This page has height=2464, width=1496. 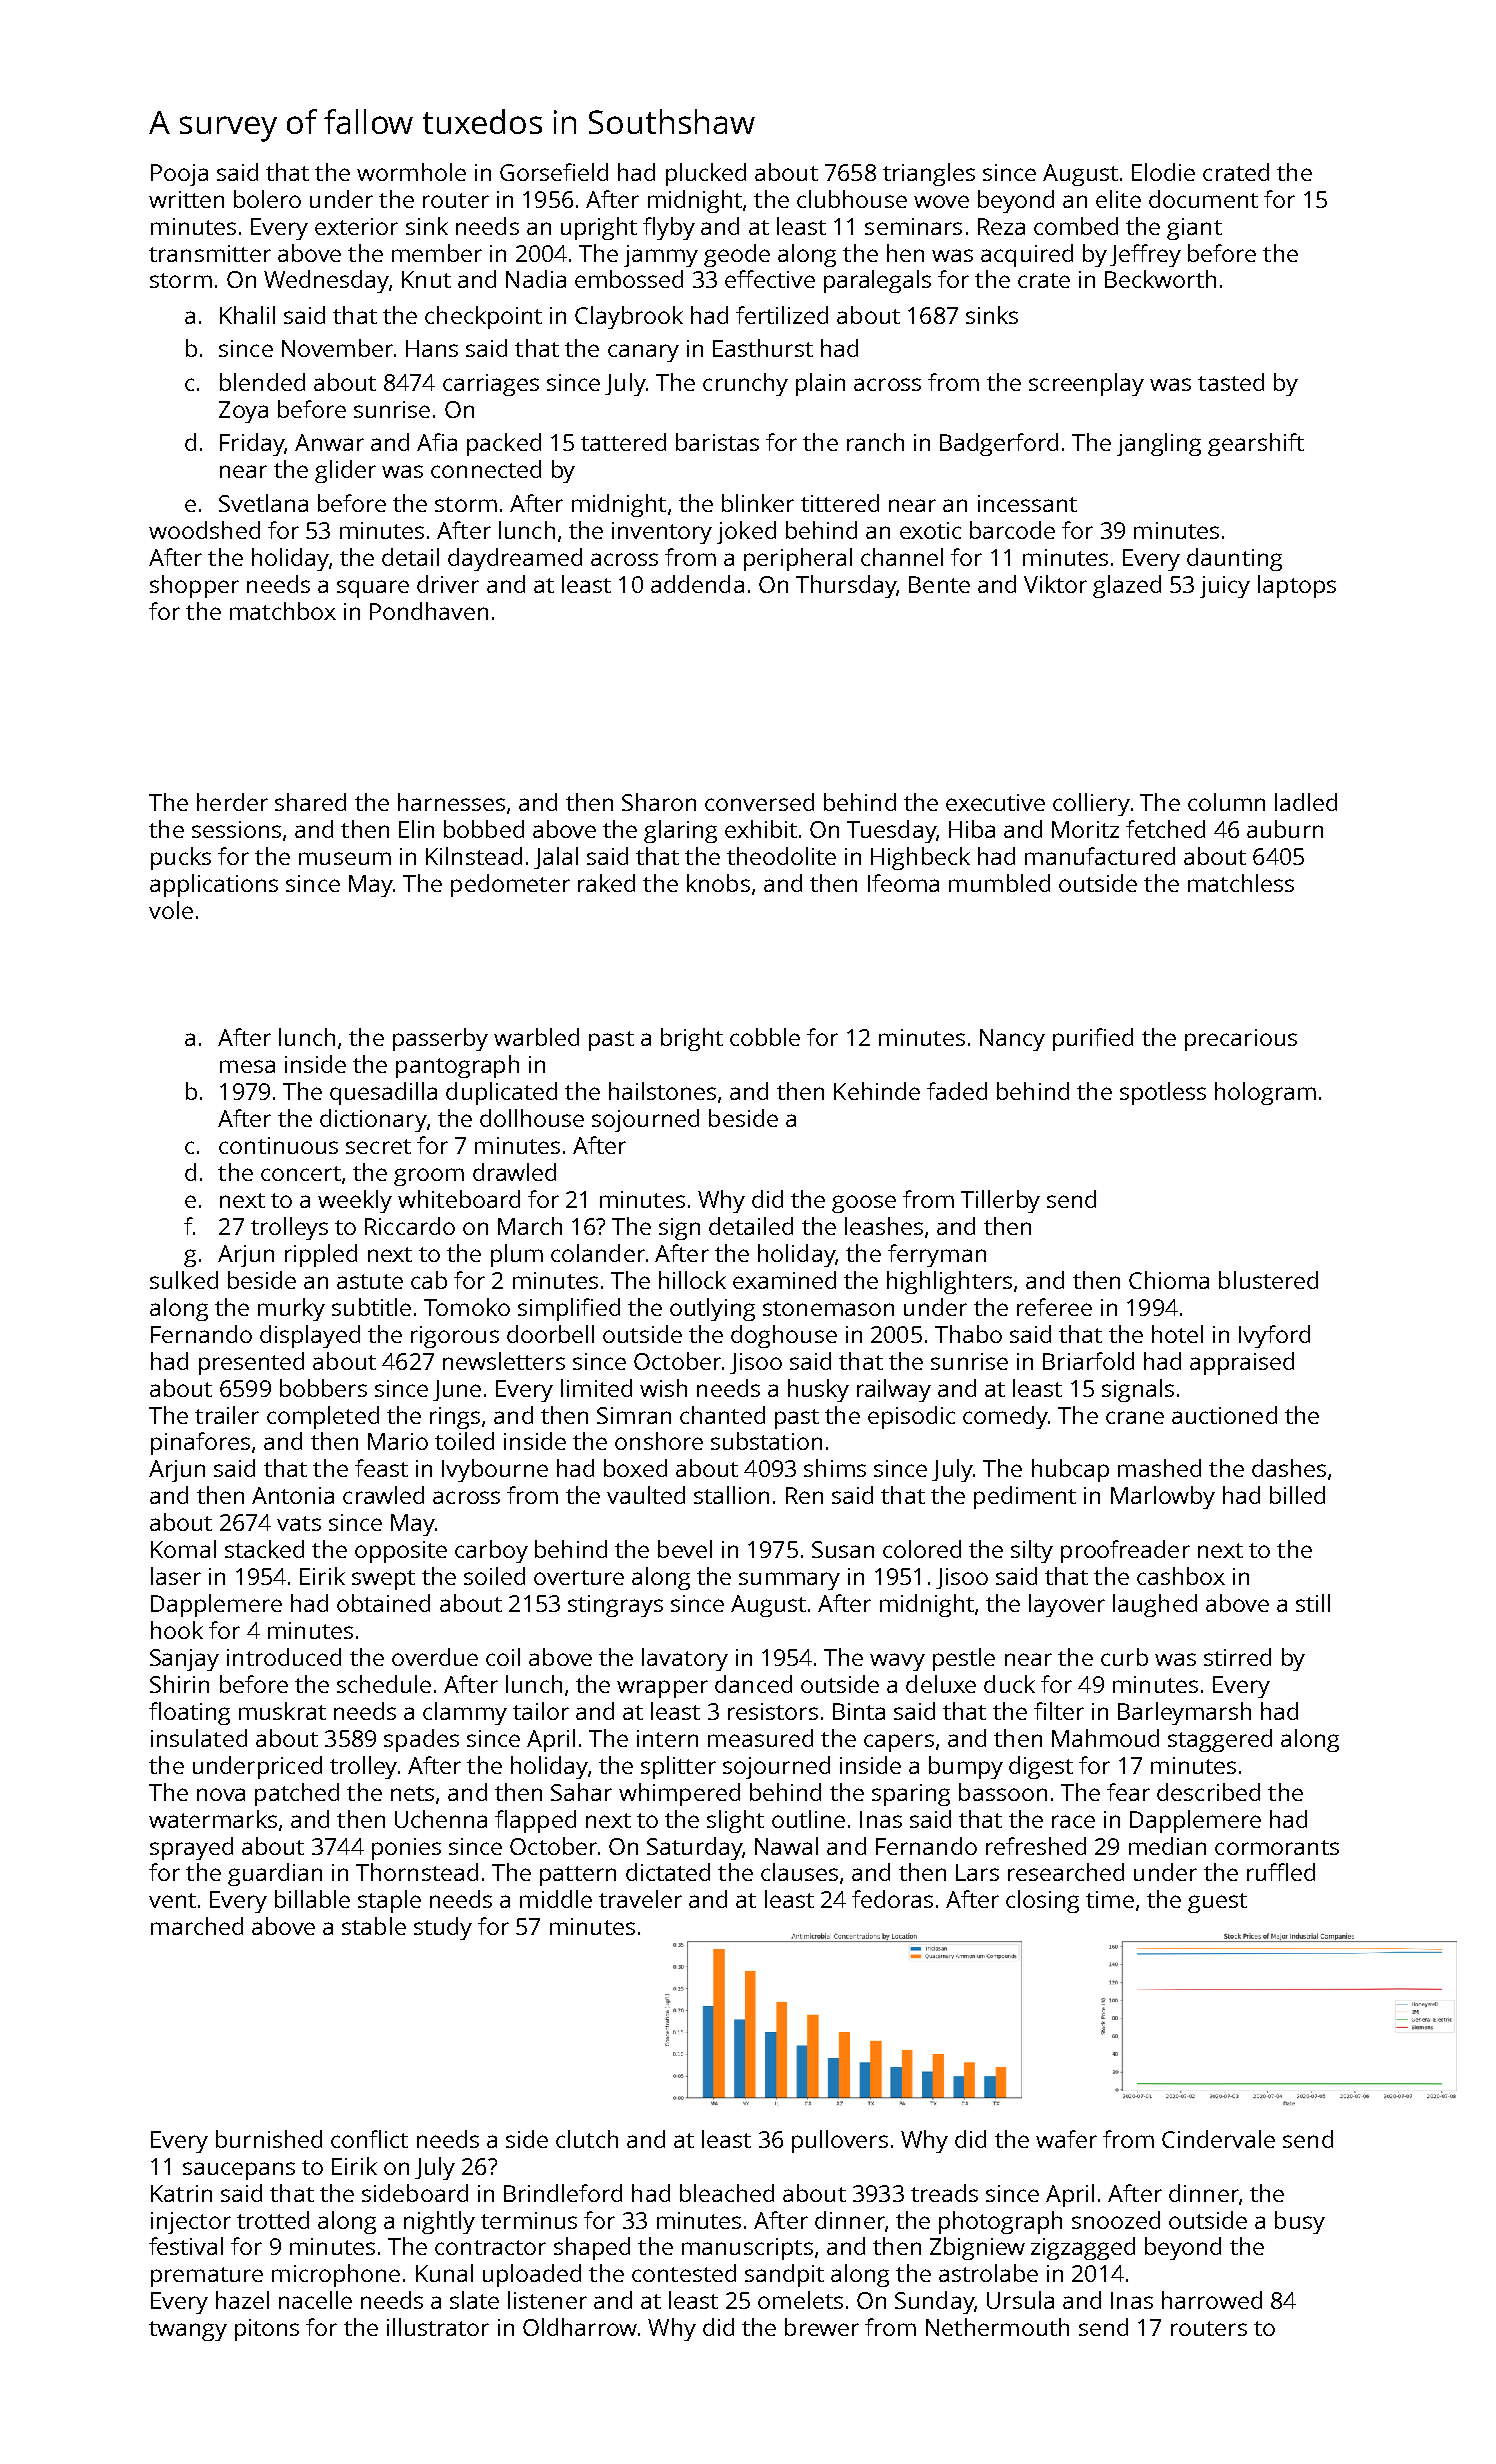 I want to click on acquired, so click(x=1027, y=255).
